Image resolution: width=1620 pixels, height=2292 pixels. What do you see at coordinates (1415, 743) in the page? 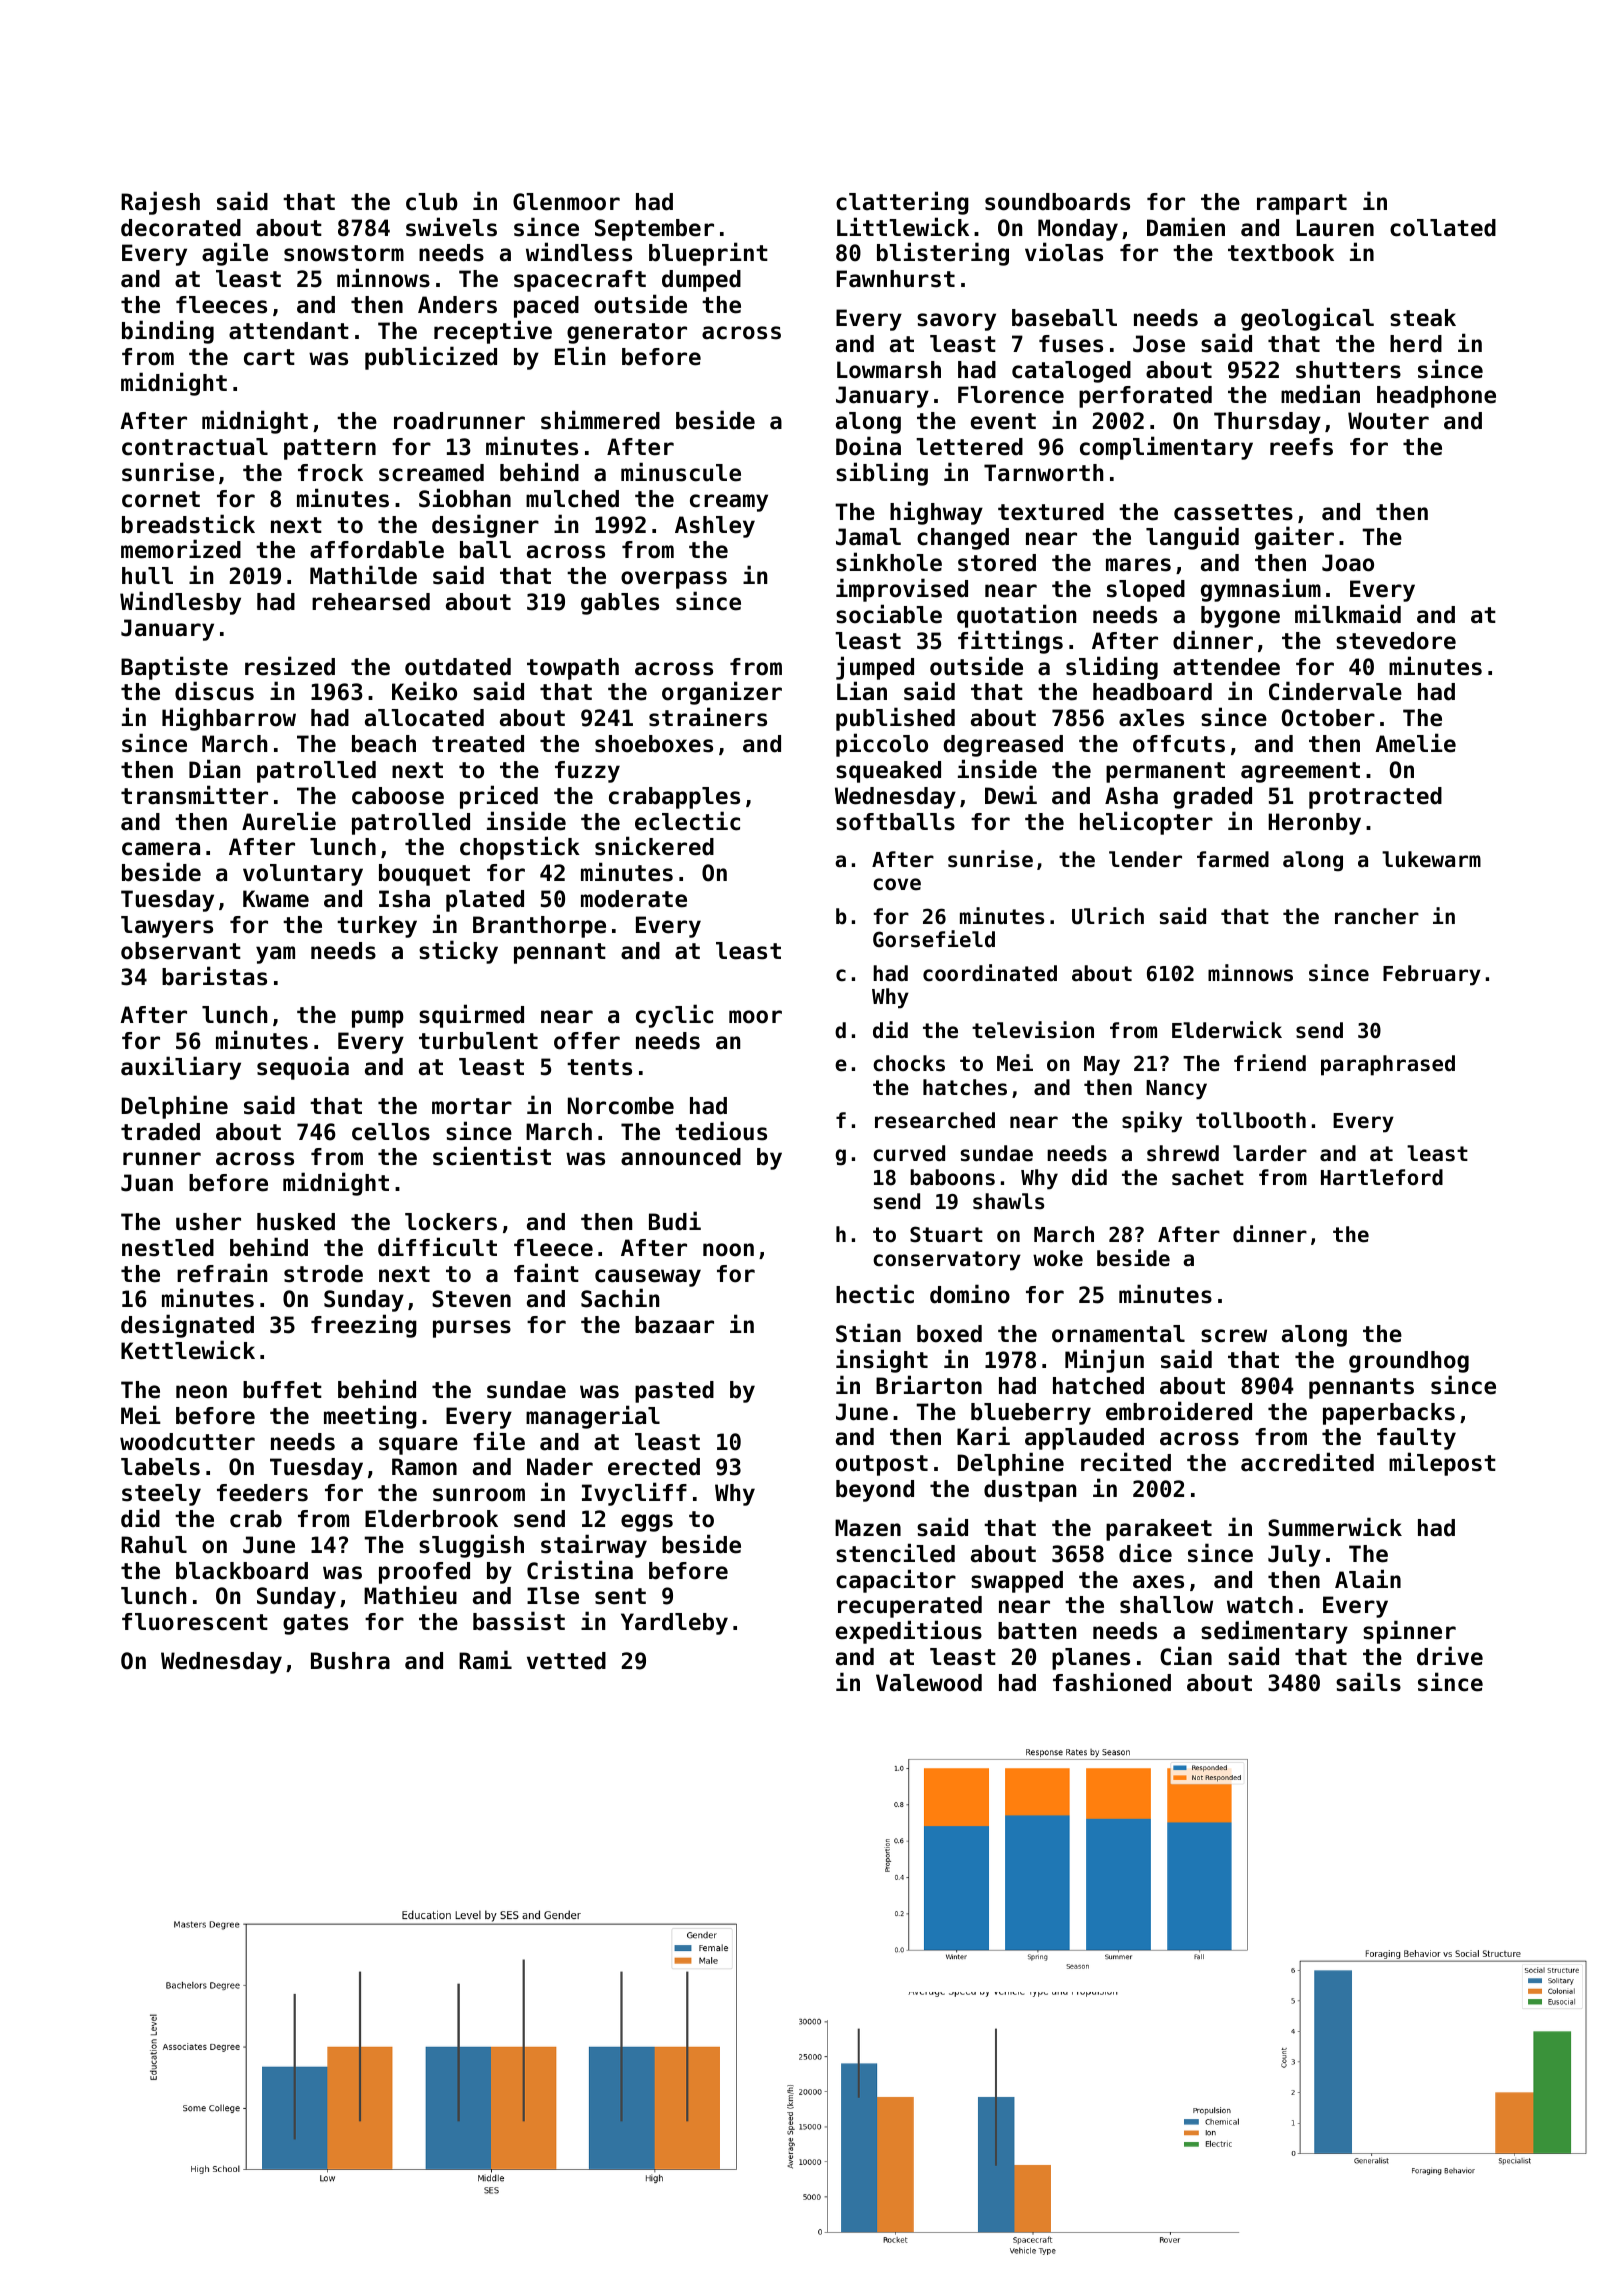
I see `Amelie` at bounding box center [1415, 743].
